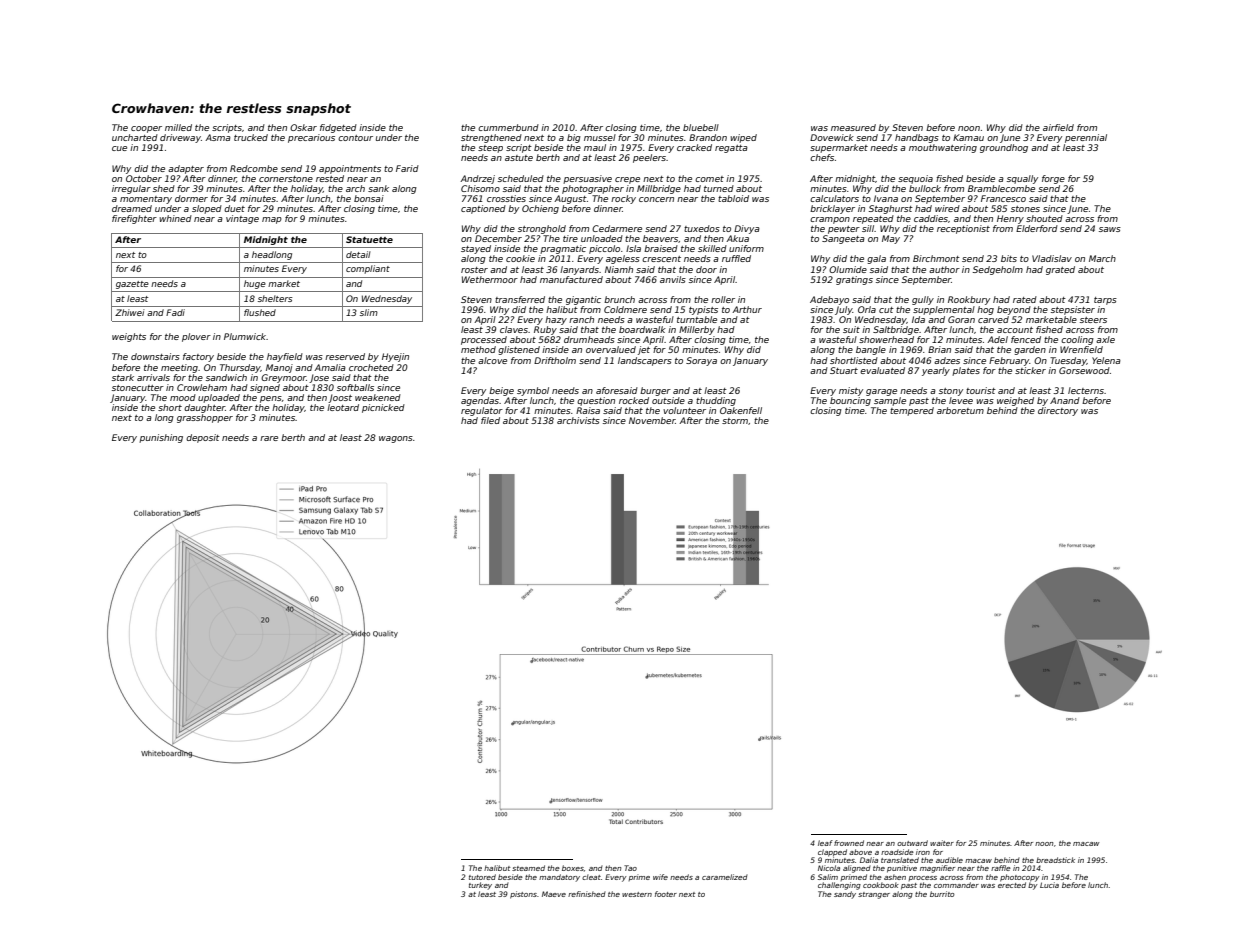 The image size is (1233, 952). I want to click on leaf, so click(825, 843).
